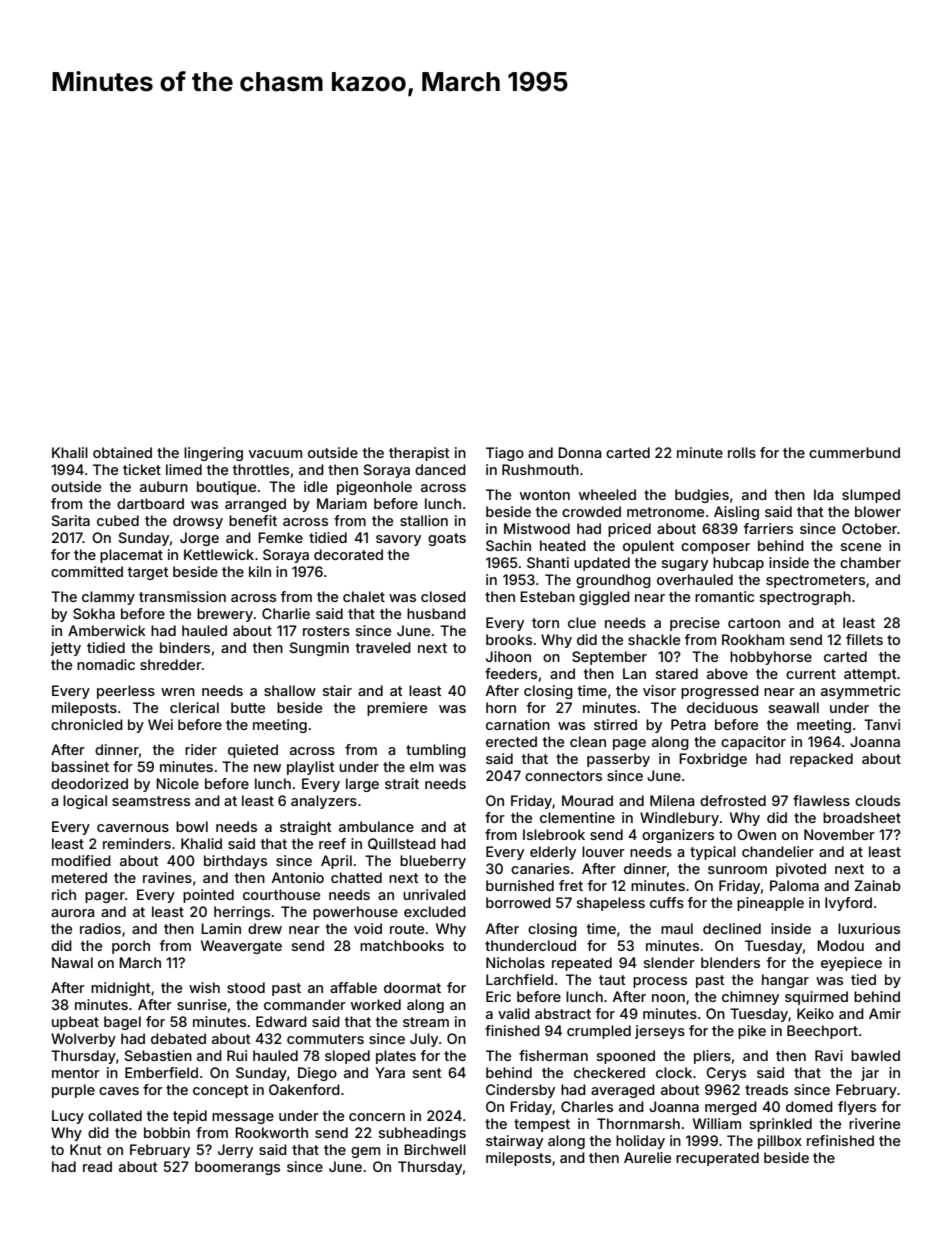 The image size is (952, 1233). Describe the element at coordinates (100, 928) in the image. I see `radios` at that location.
